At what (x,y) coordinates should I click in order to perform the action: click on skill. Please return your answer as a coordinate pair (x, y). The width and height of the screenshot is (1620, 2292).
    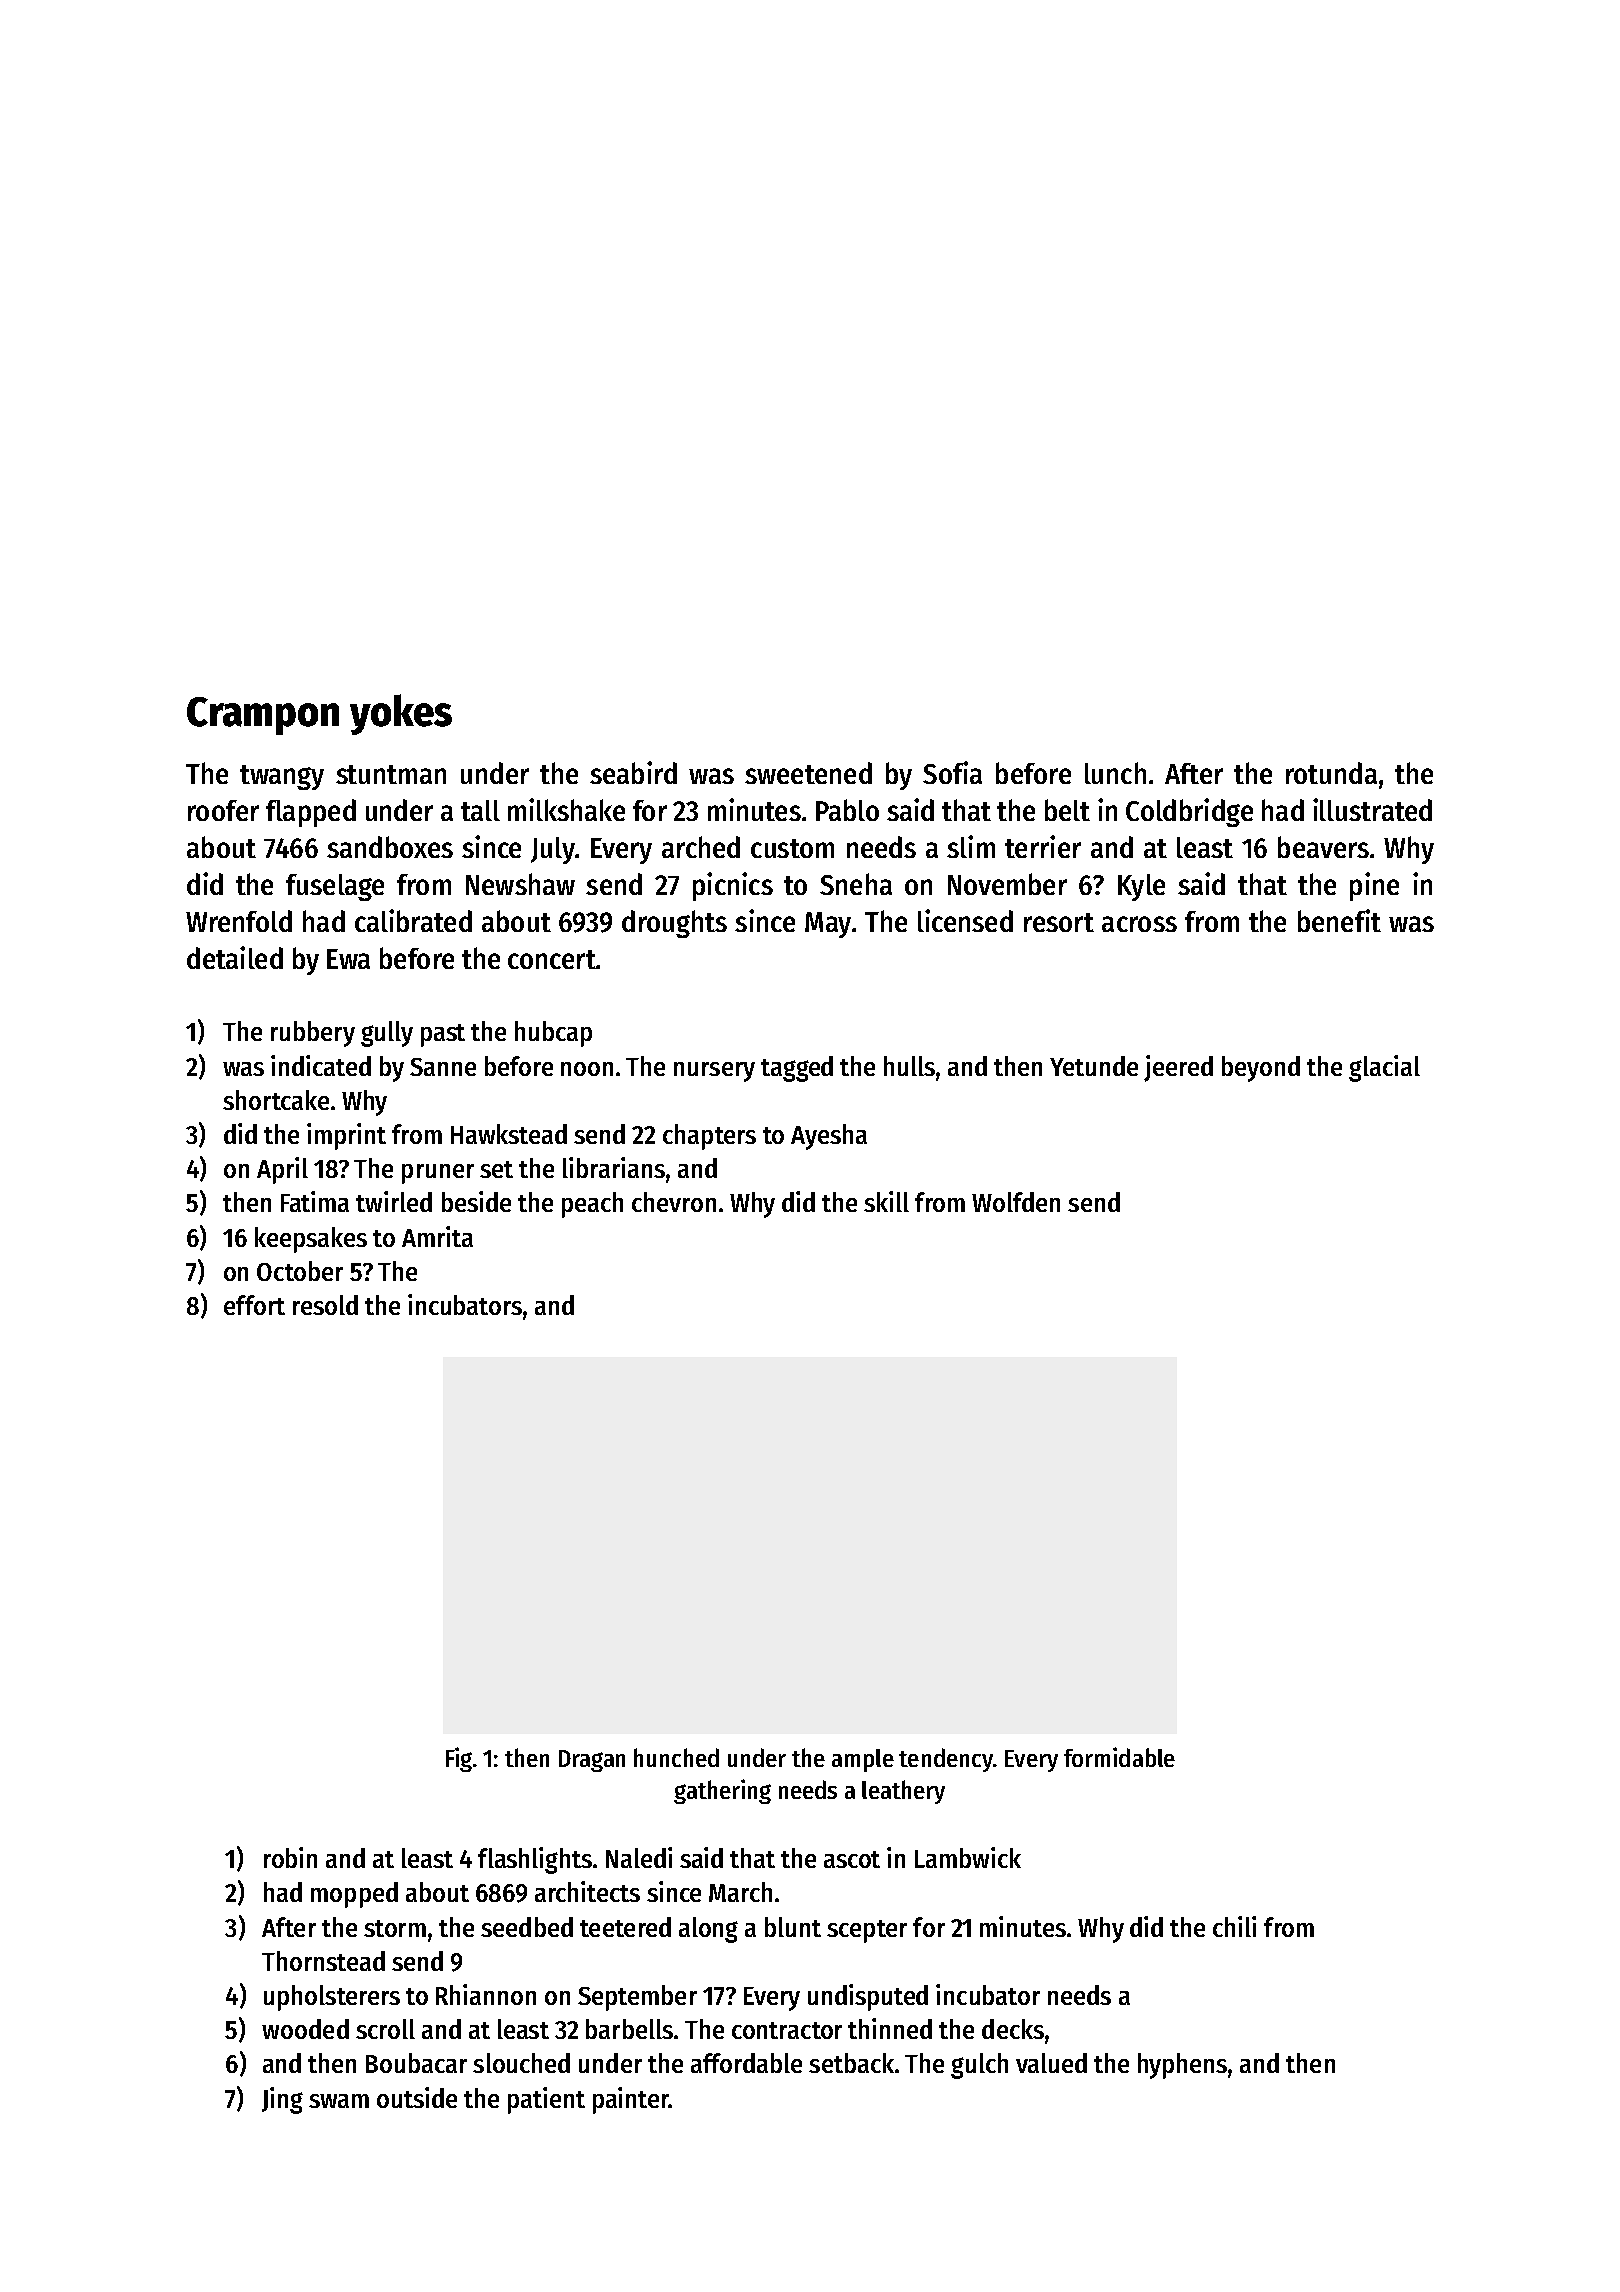
    Looking at the image, I should click on (886, 1201).
